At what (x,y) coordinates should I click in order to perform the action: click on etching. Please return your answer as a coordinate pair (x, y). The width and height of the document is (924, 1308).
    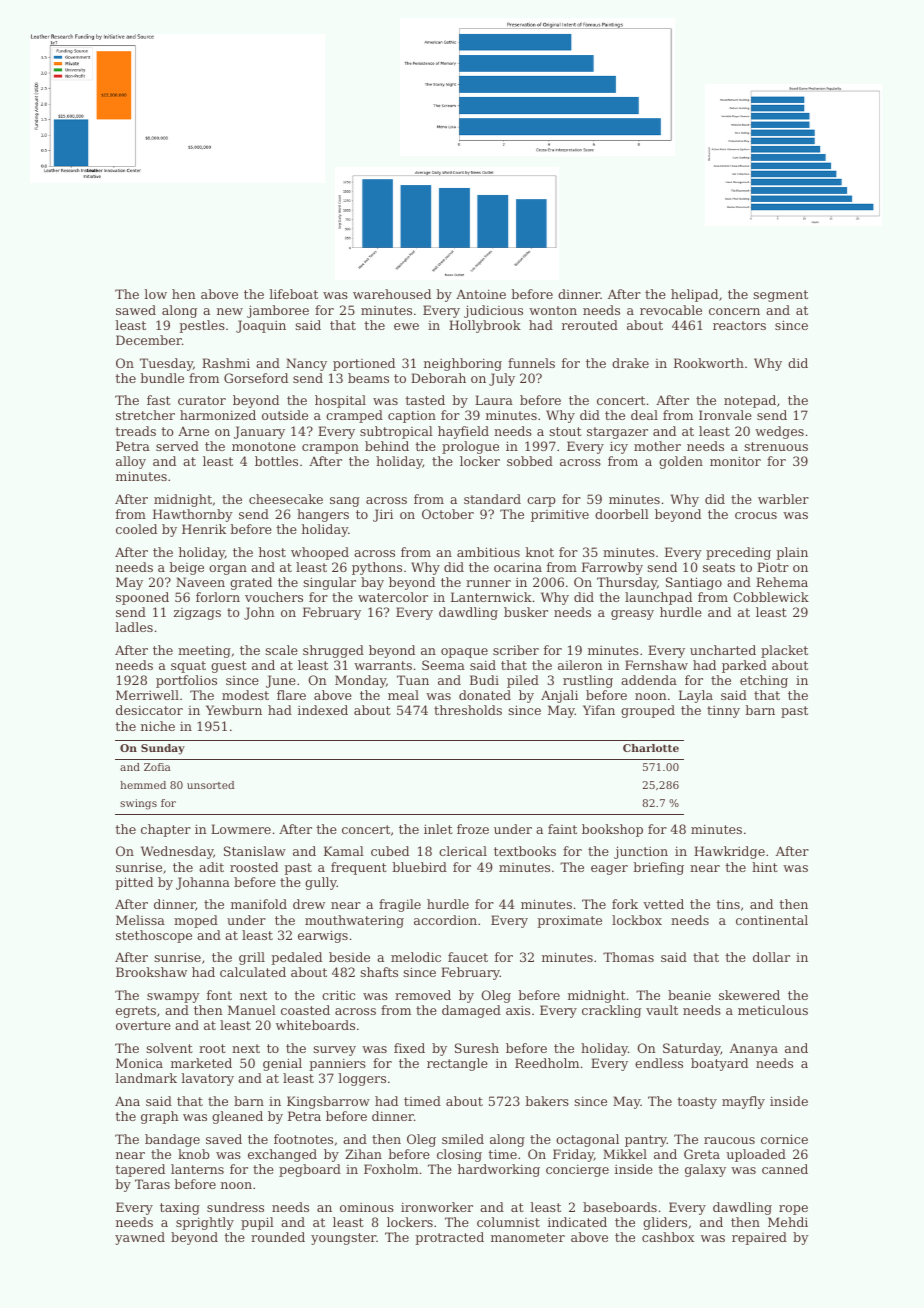
    Looking at the image, I should click on (764, 681).
